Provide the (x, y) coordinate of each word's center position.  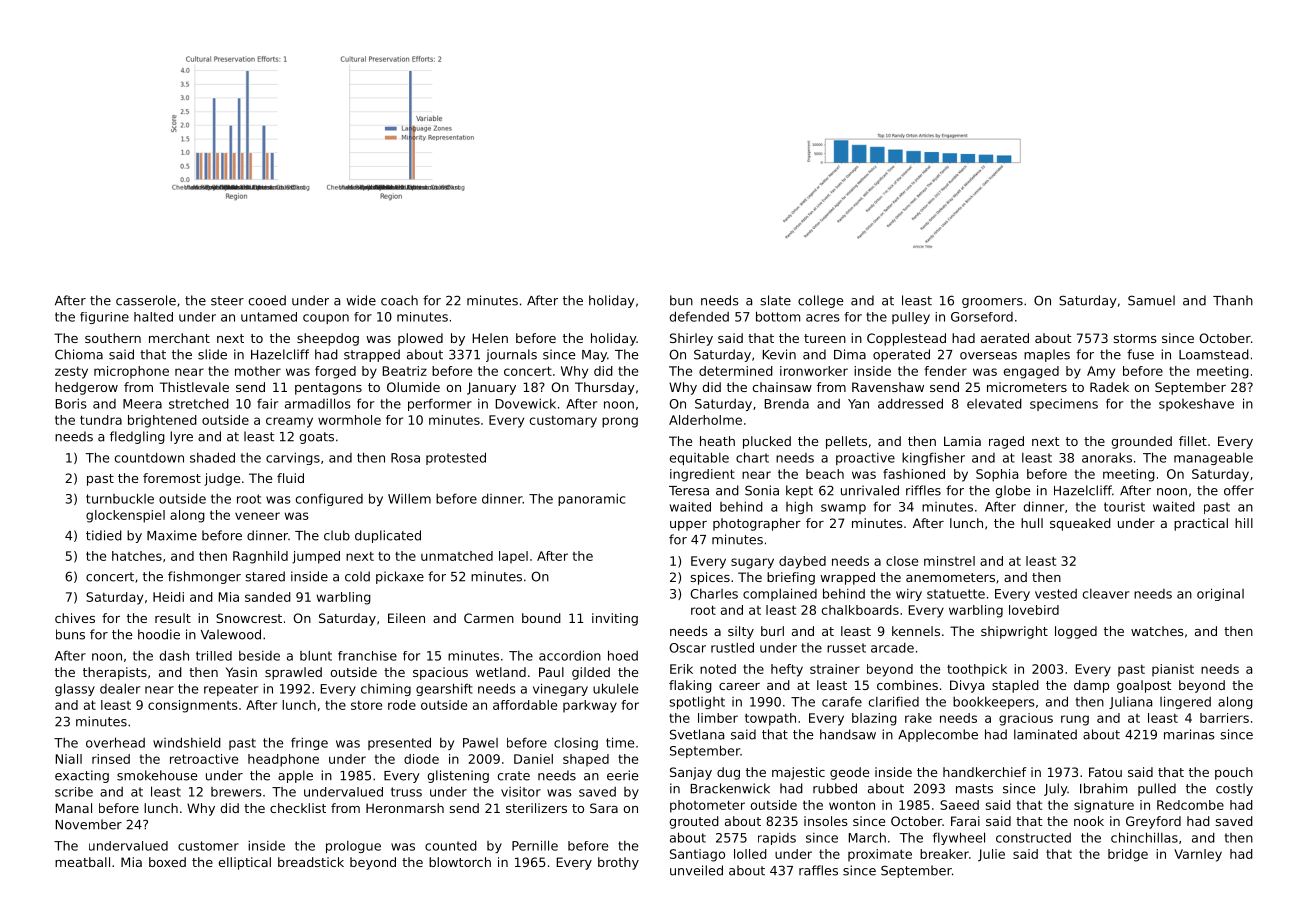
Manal (74, 808)
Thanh (1233, 300)
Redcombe (1190, 805)
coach (399, 300)
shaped (586, 760)
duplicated (388, 536)
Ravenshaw (888, 387)
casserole (146, 300)
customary (563, 422)
